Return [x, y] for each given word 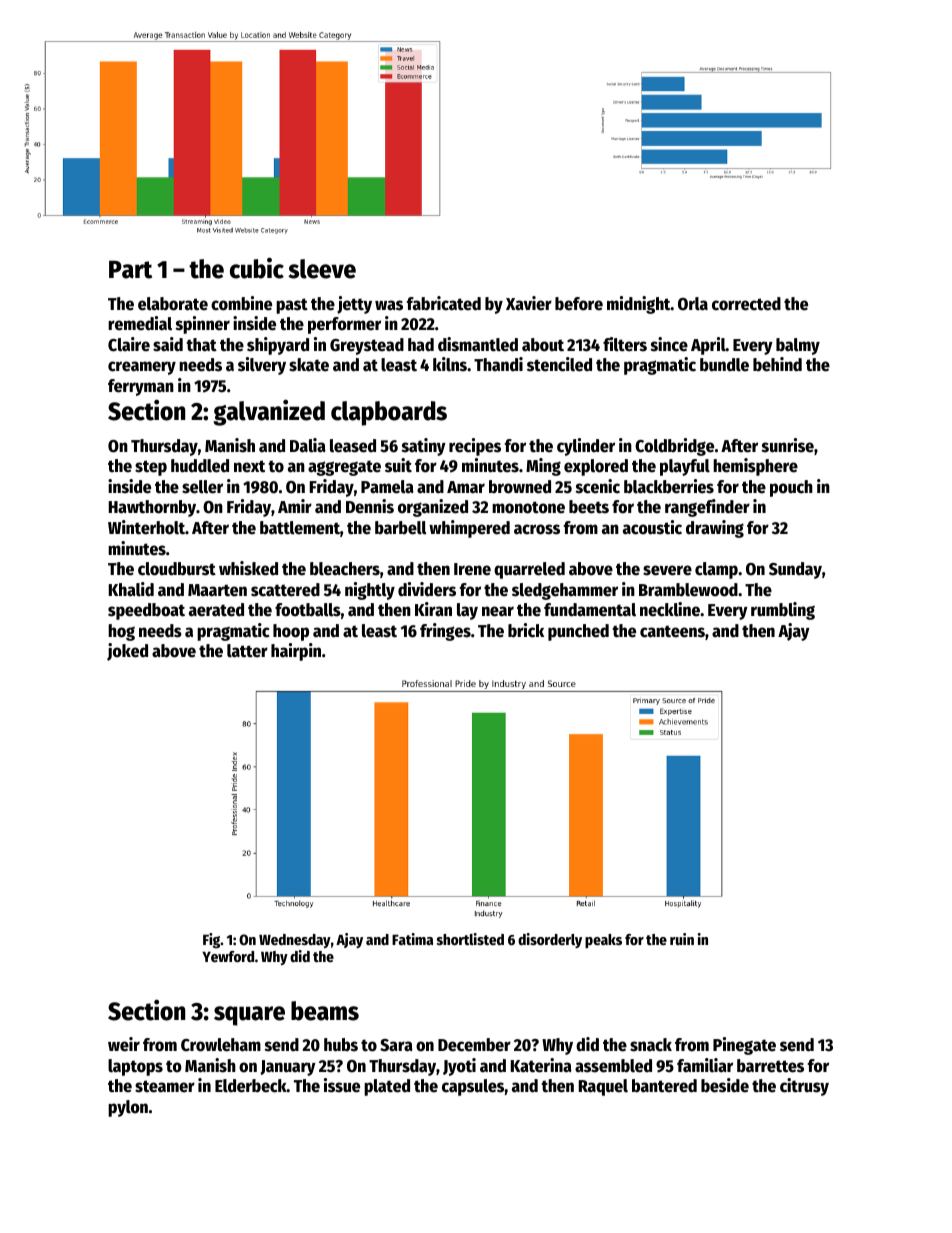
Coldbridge [674, 447]
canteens [672, 631]
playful [685, 467]
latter [247, 651]
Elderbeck [251, 1086]
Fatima [412, 939]
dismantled [478, 344]
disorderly [550, 940]
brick [526, 630]
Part [130, 269]
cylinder [586, 447]
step [151, 468]
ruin [682, 939]
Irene [472, 569]
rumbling [783, 611]
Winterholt [146, 527]
